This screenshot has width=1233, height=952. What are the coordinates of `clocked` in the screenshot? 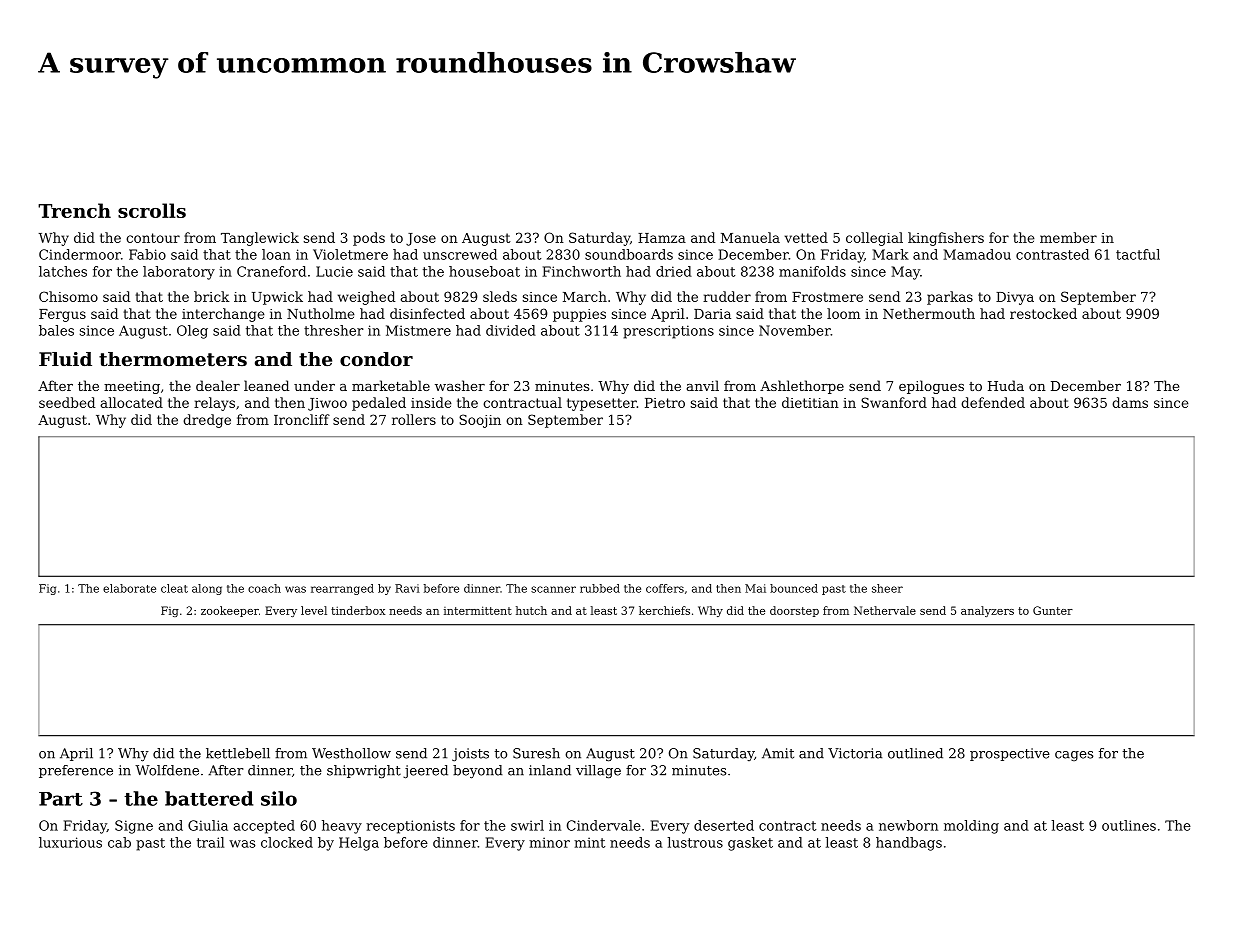 It's located at (287, 842).
